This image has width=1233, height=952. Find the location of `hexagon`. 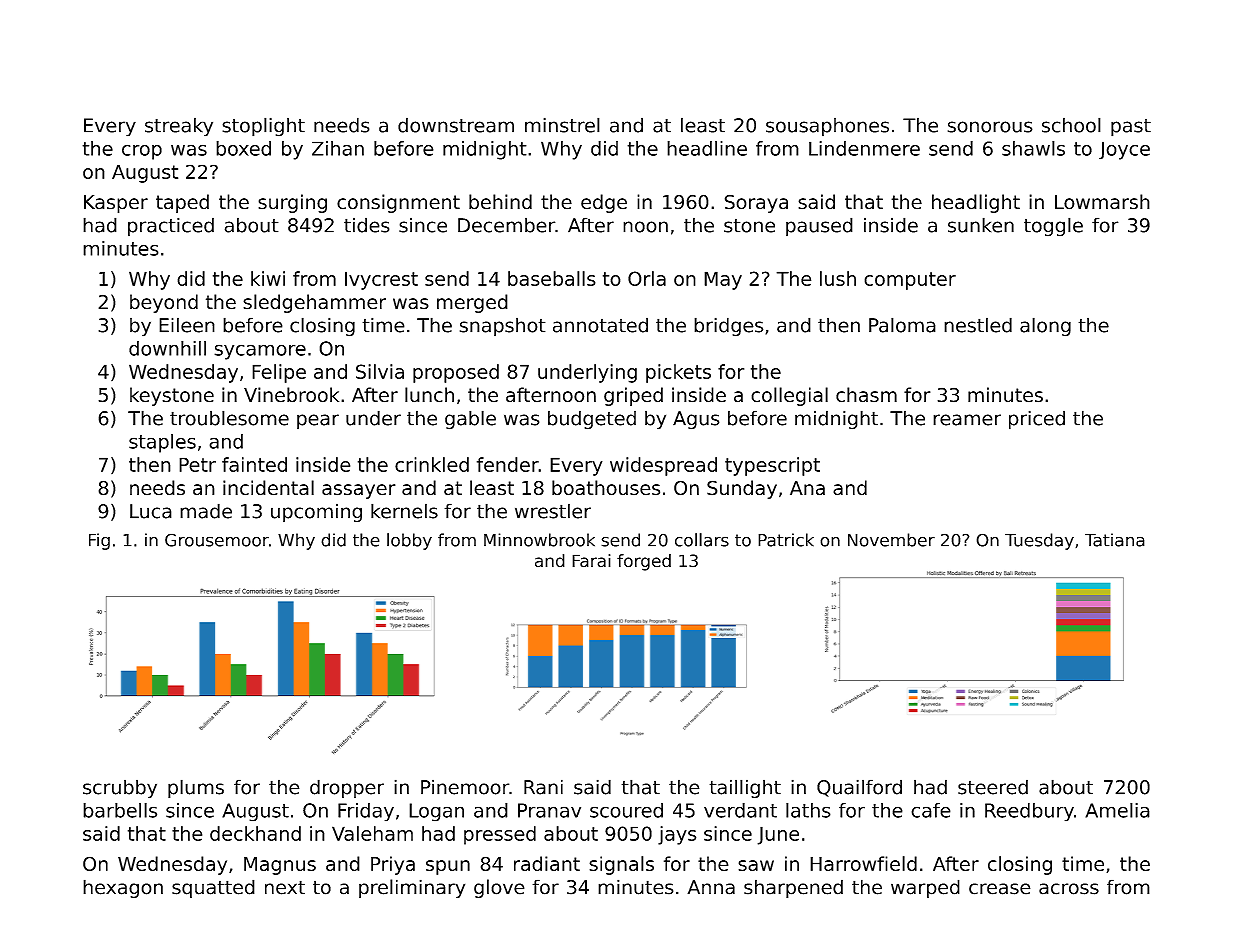

hexagon is located at coordinates (123, 888).
